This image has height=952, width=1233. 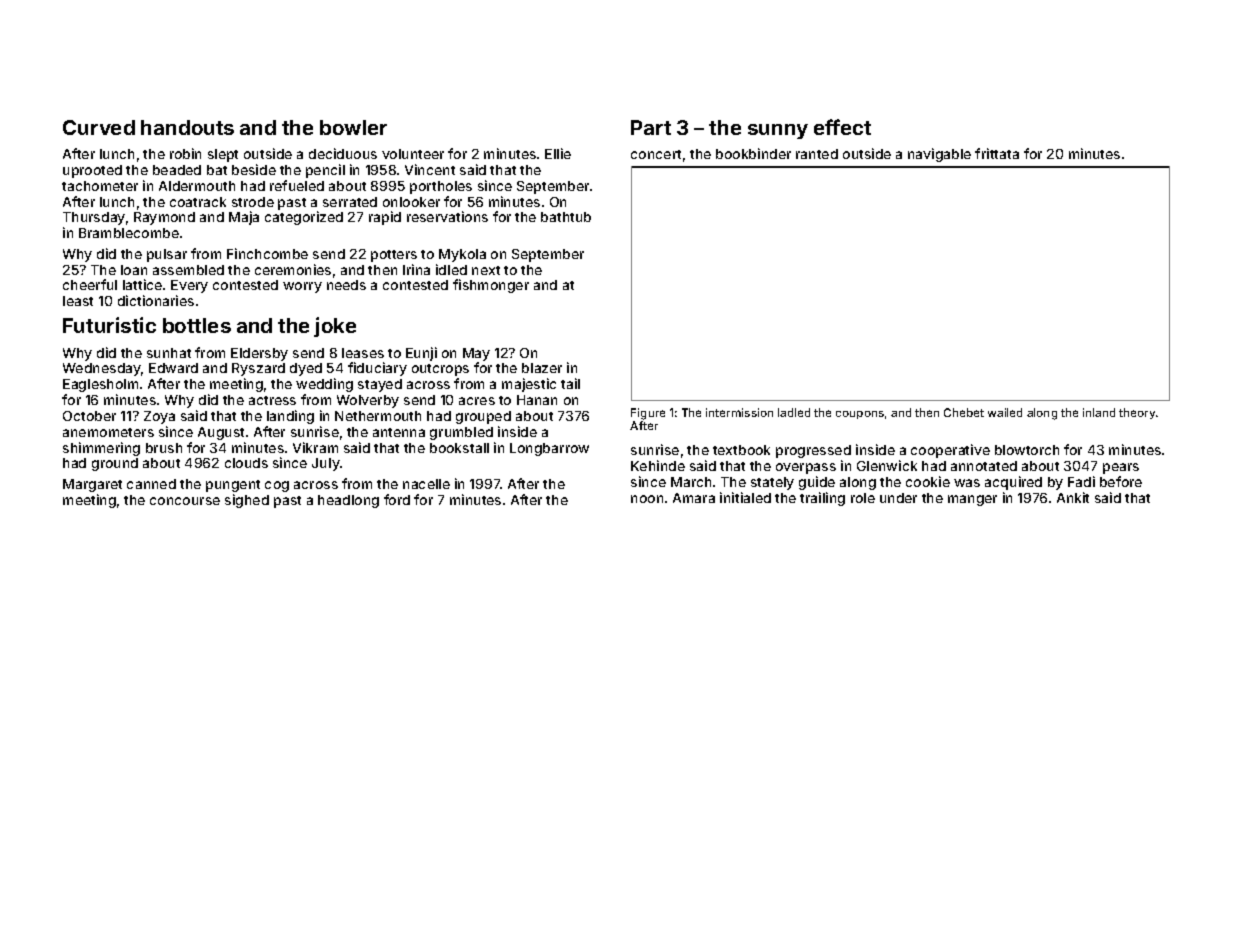 I want to click on ford, so click(x=397, y=499).
